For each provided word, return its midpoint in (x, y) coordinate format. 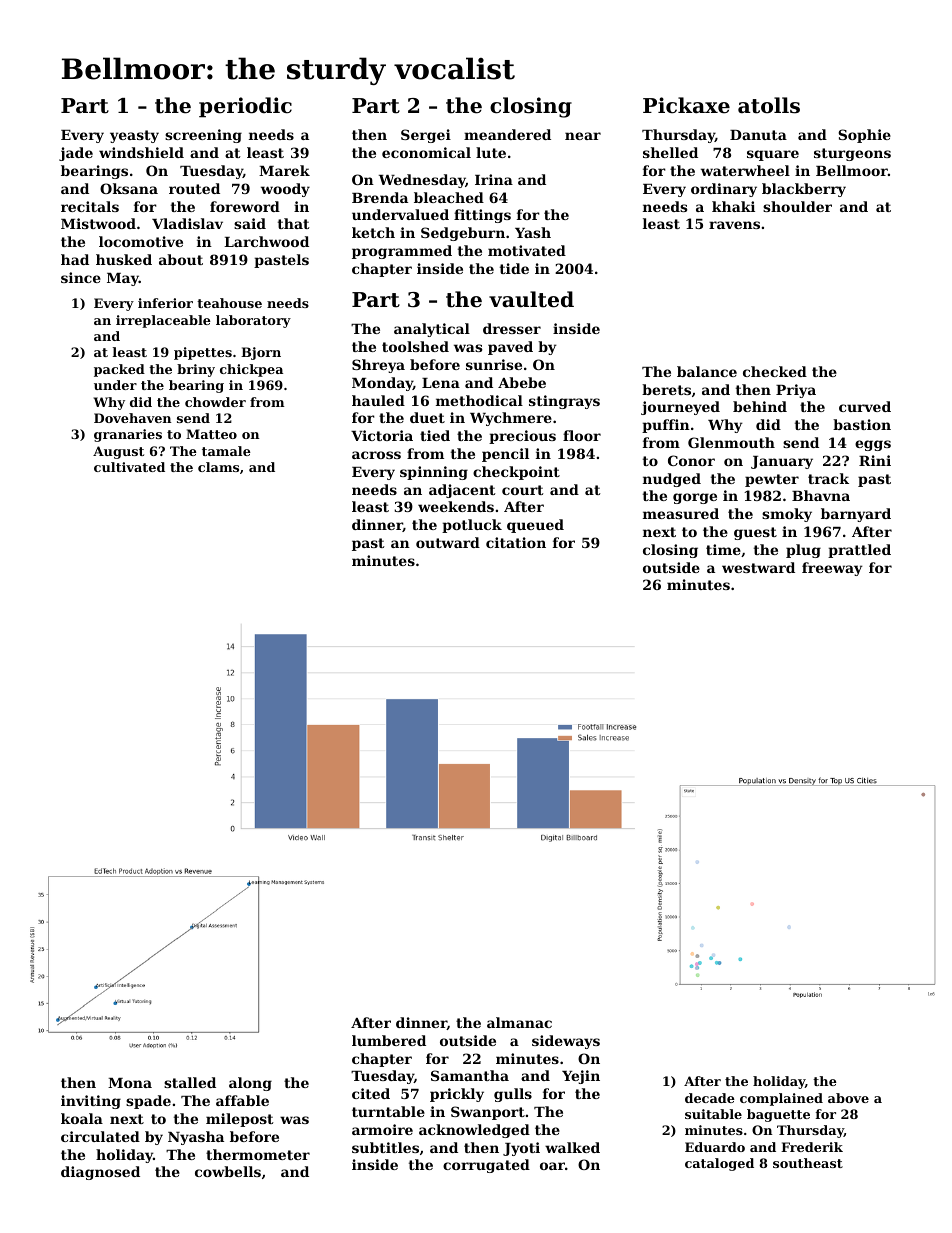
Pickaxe (686, 105)
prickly (457, 1095)
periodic (245, 107)
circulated (100, 1136)
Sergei (426, 136)
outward (448, 542)
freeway (832, 569)
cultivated (129, 467)
